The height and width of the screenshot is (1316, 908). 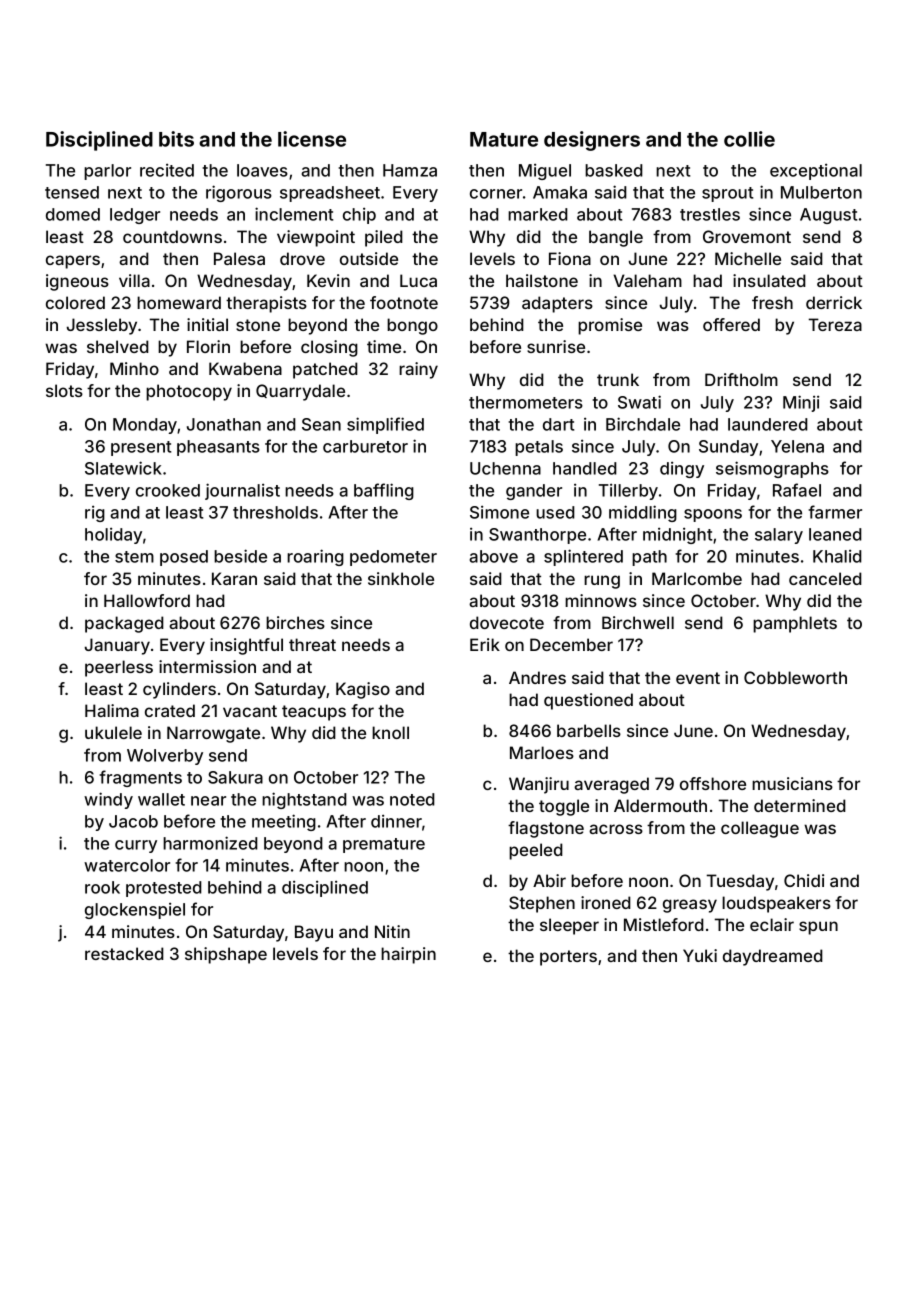 I want to click on Hallowford, so click(x=147, y=600).
